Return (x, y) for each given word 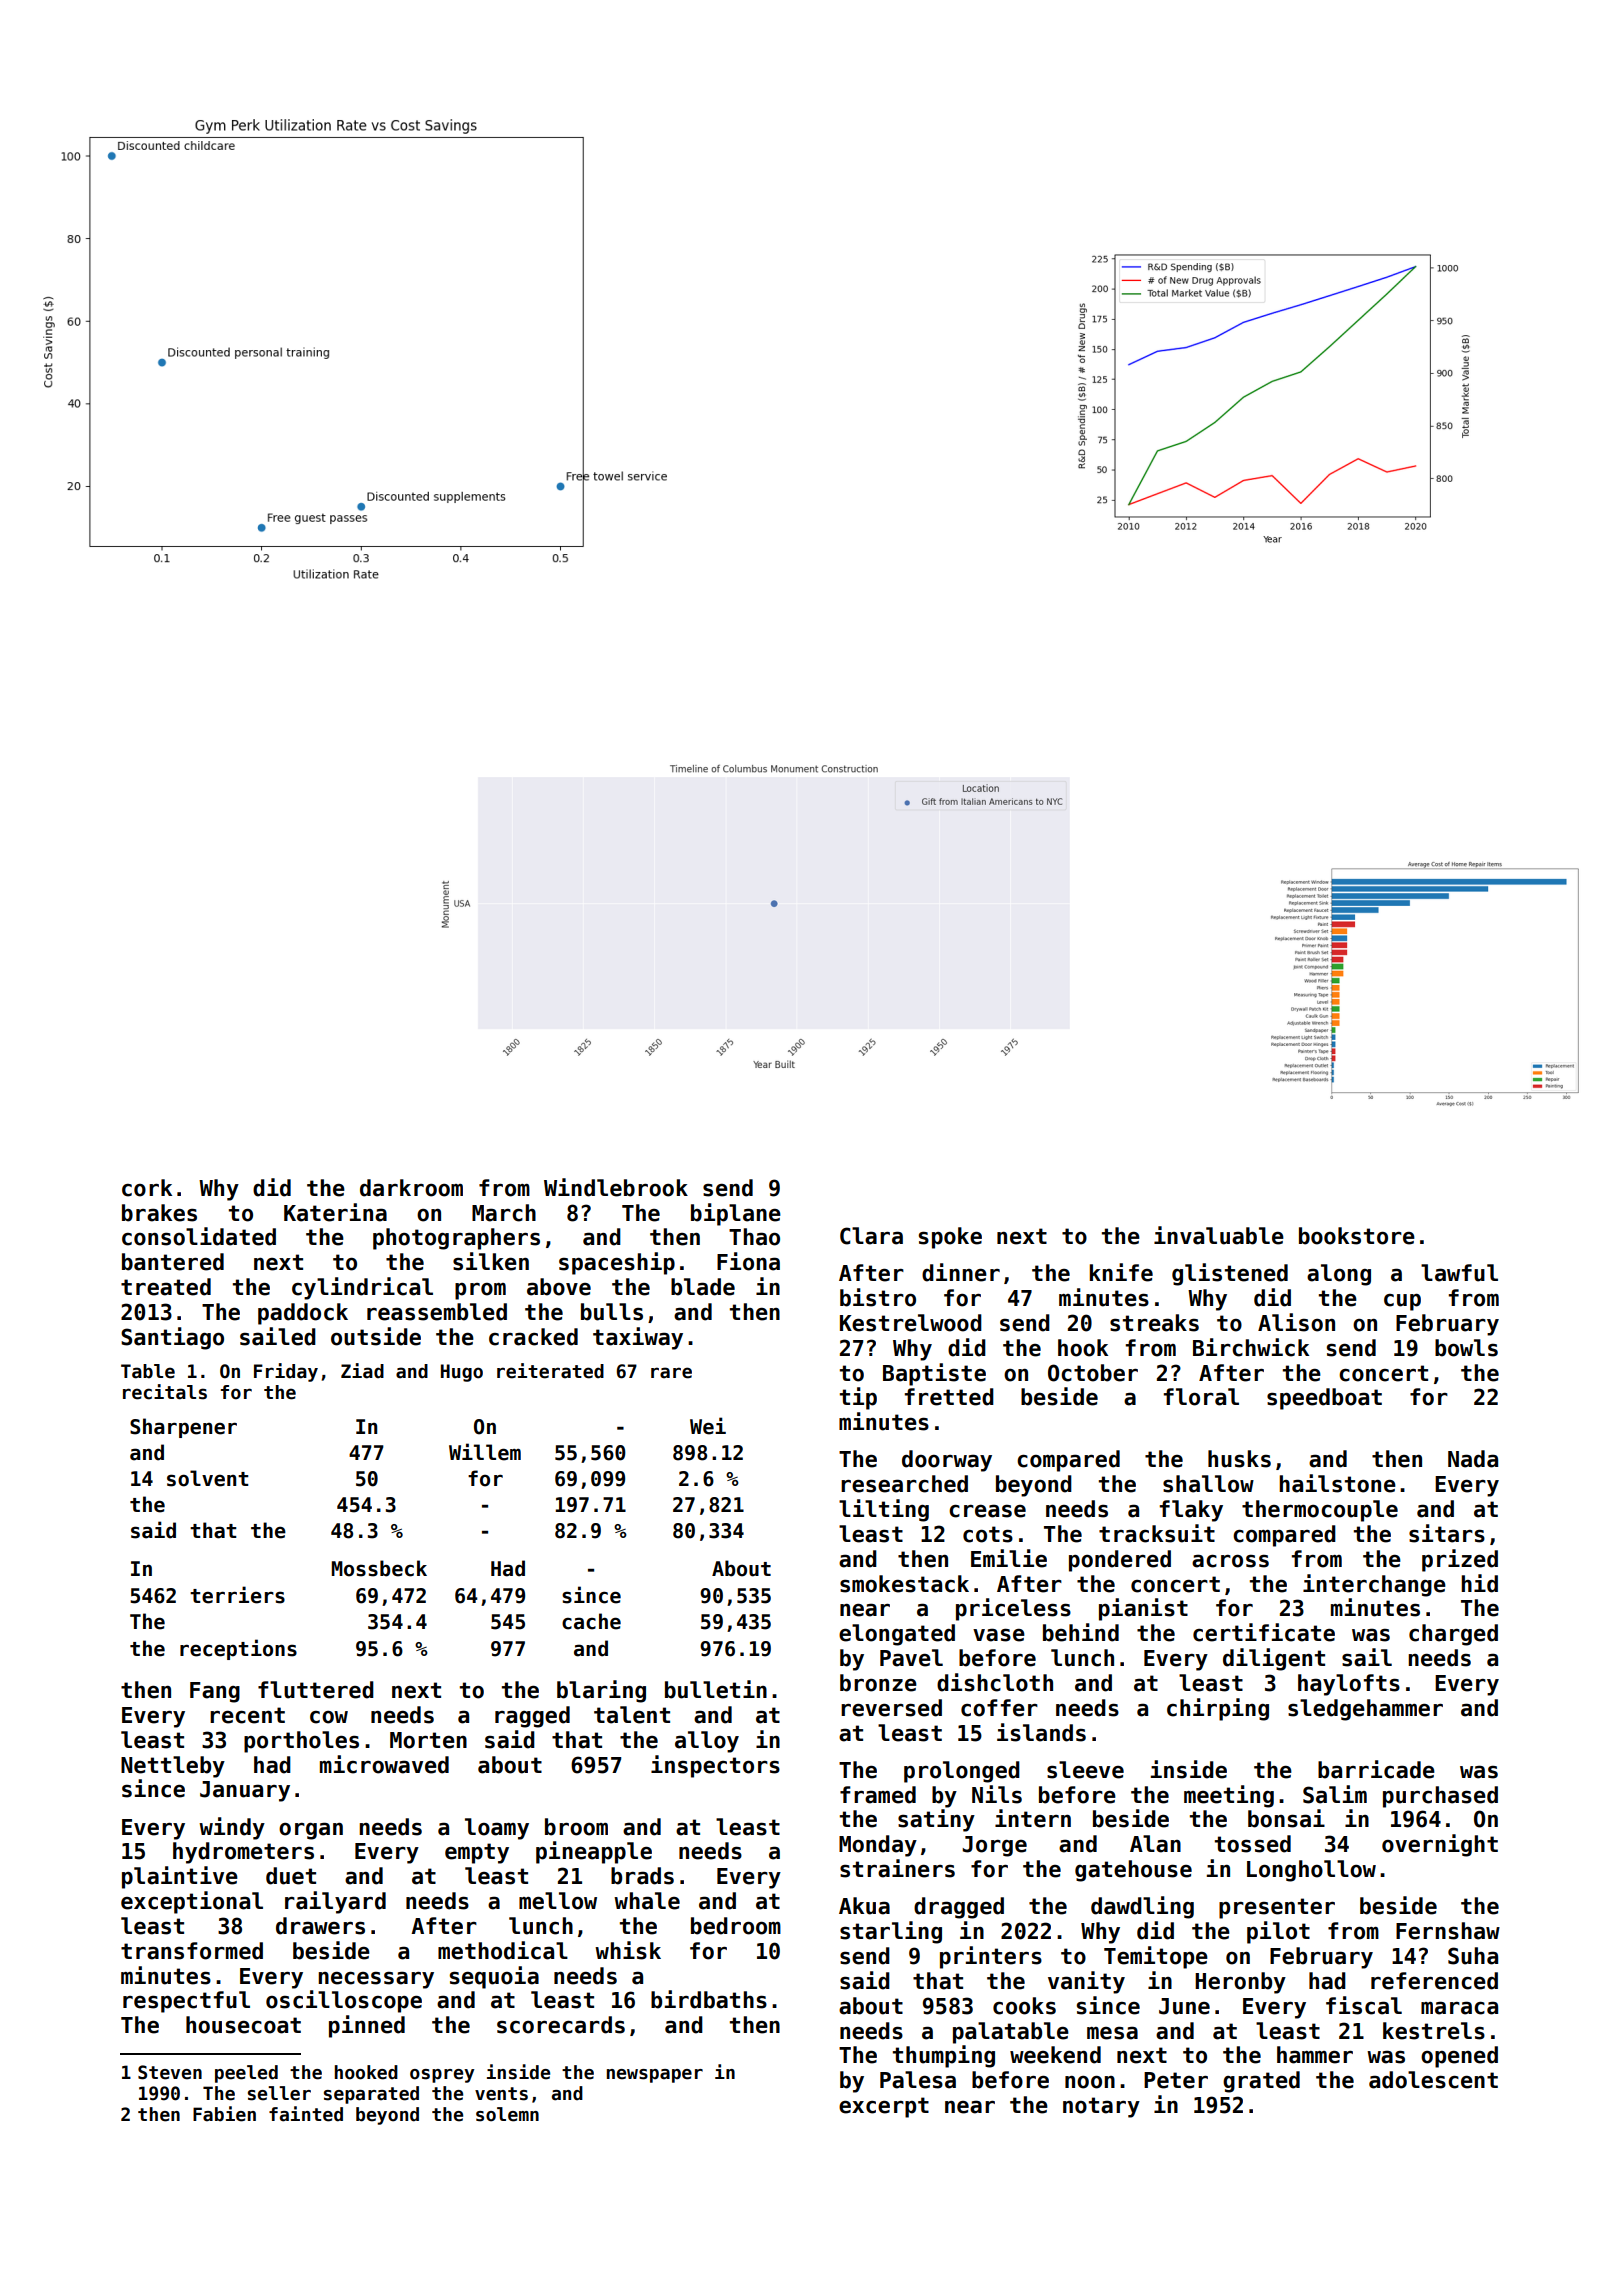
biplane (736, 1214)
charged (1453, 1635)
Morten (428, 1740)
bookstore (1357, 1236)
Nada (1473, 1459)
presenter (1277, 1908)
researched (904, 1484)
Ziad (362, 1371)
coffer (999, 1708)
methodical (503, 1950)
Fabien (224, 2114)
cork (147, 1188)
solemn (507, 2114)
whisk (628, 1950)
